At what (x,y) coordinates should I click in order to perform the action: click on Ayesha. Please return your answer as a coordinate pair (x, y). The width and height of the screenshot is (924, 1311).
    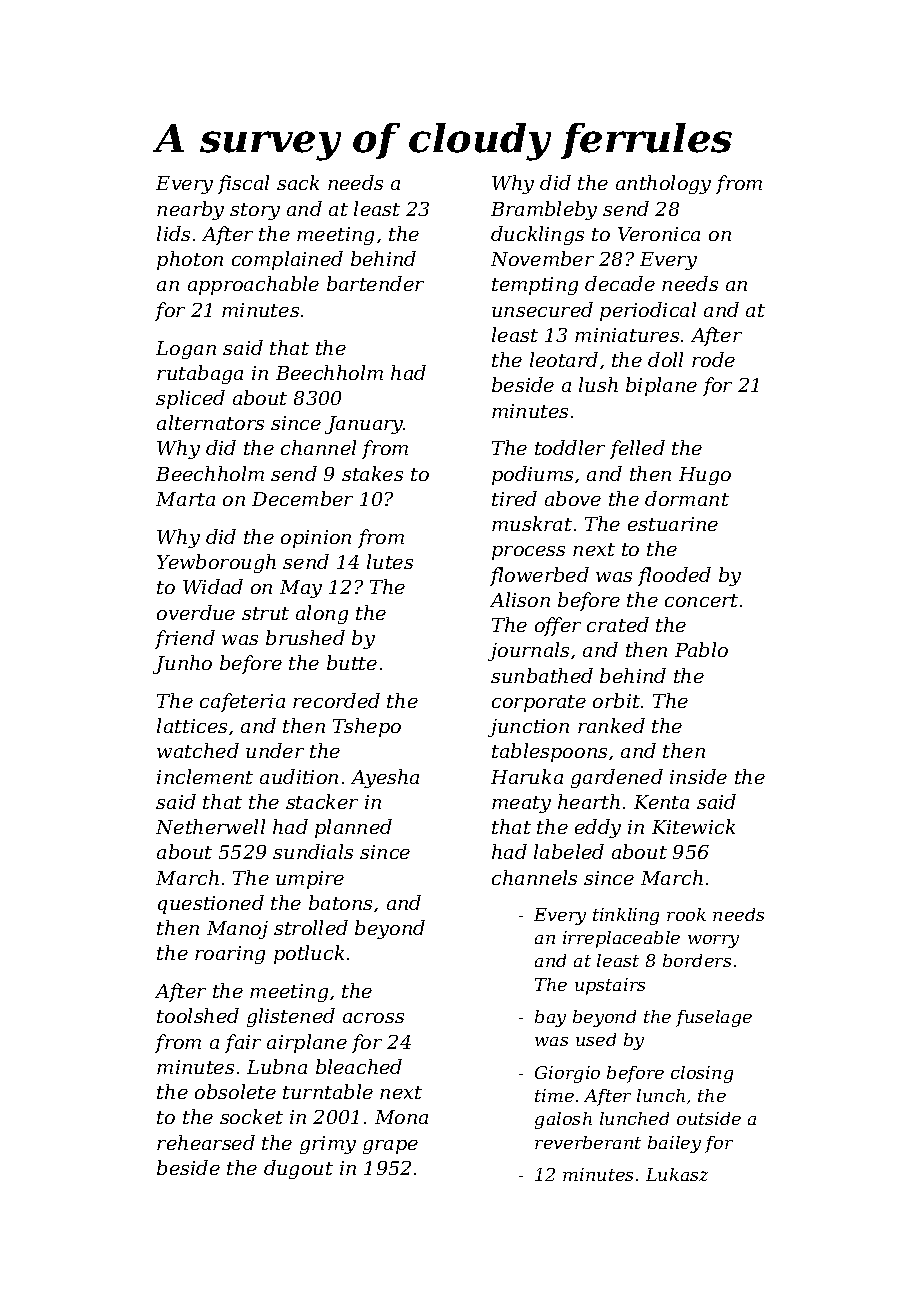
    Looking at the image, I should click on (385, 778).
